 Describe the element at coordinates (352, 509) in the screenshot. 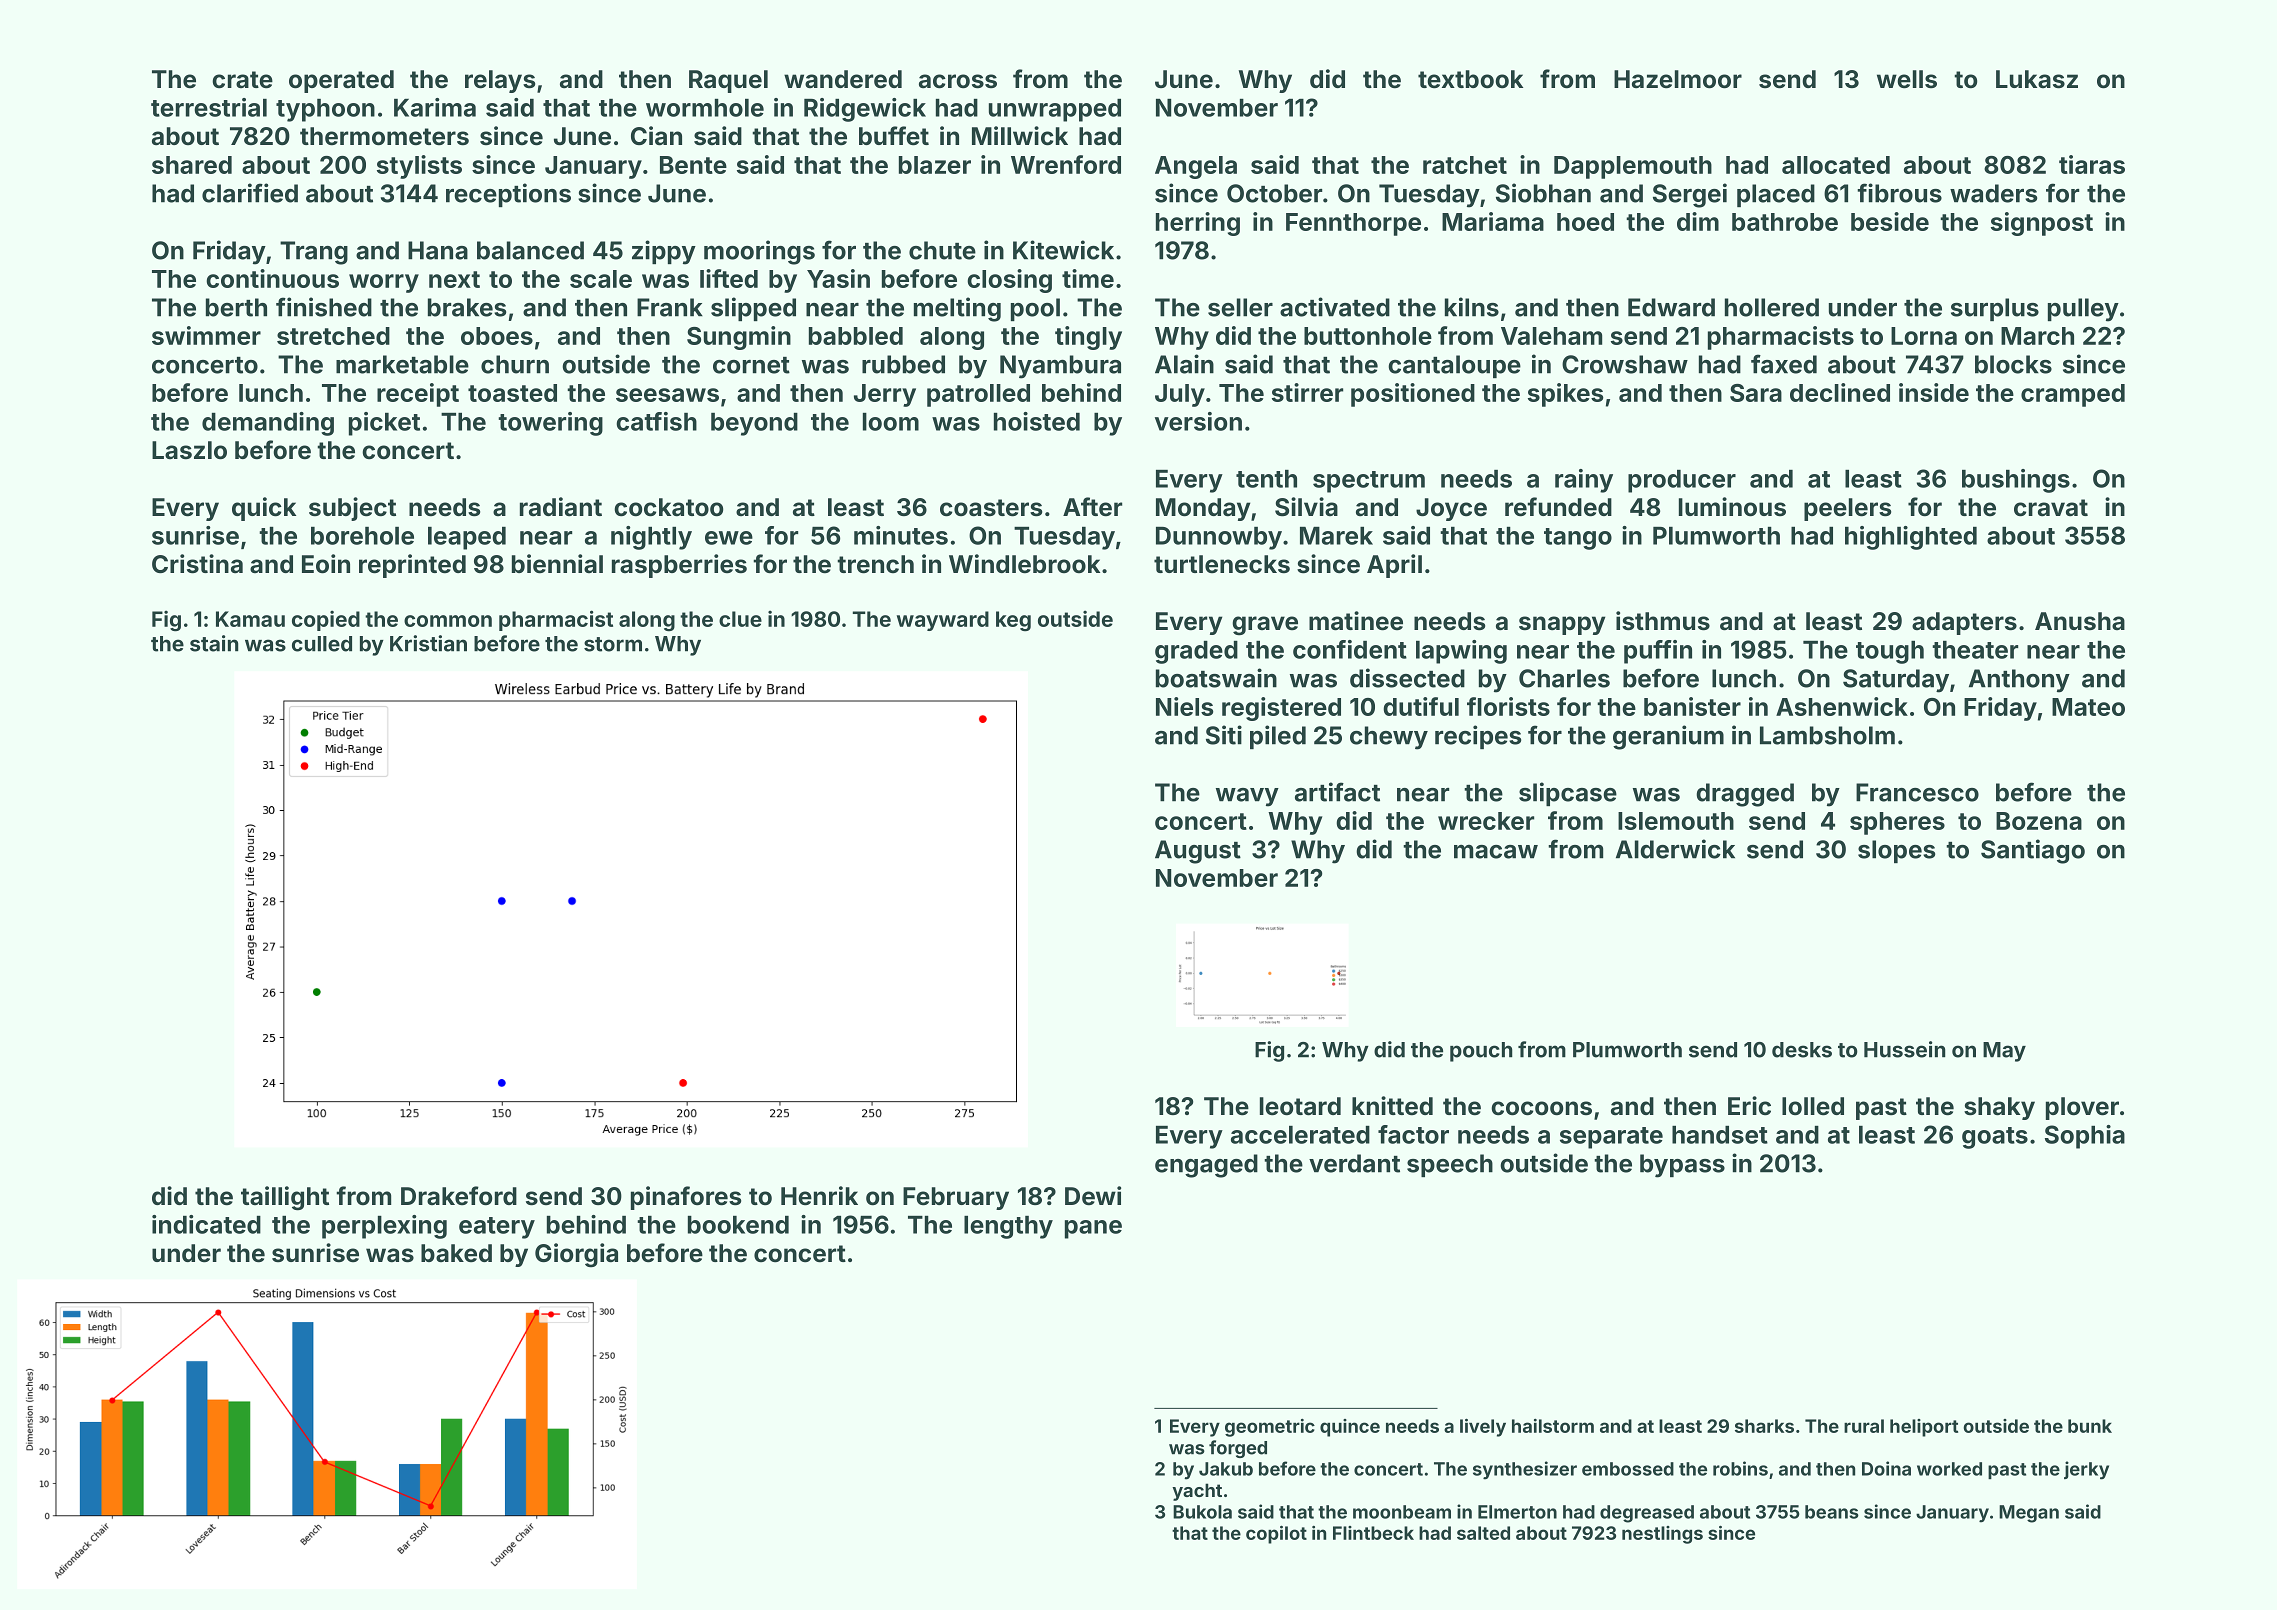

I see `subject` at that location.
